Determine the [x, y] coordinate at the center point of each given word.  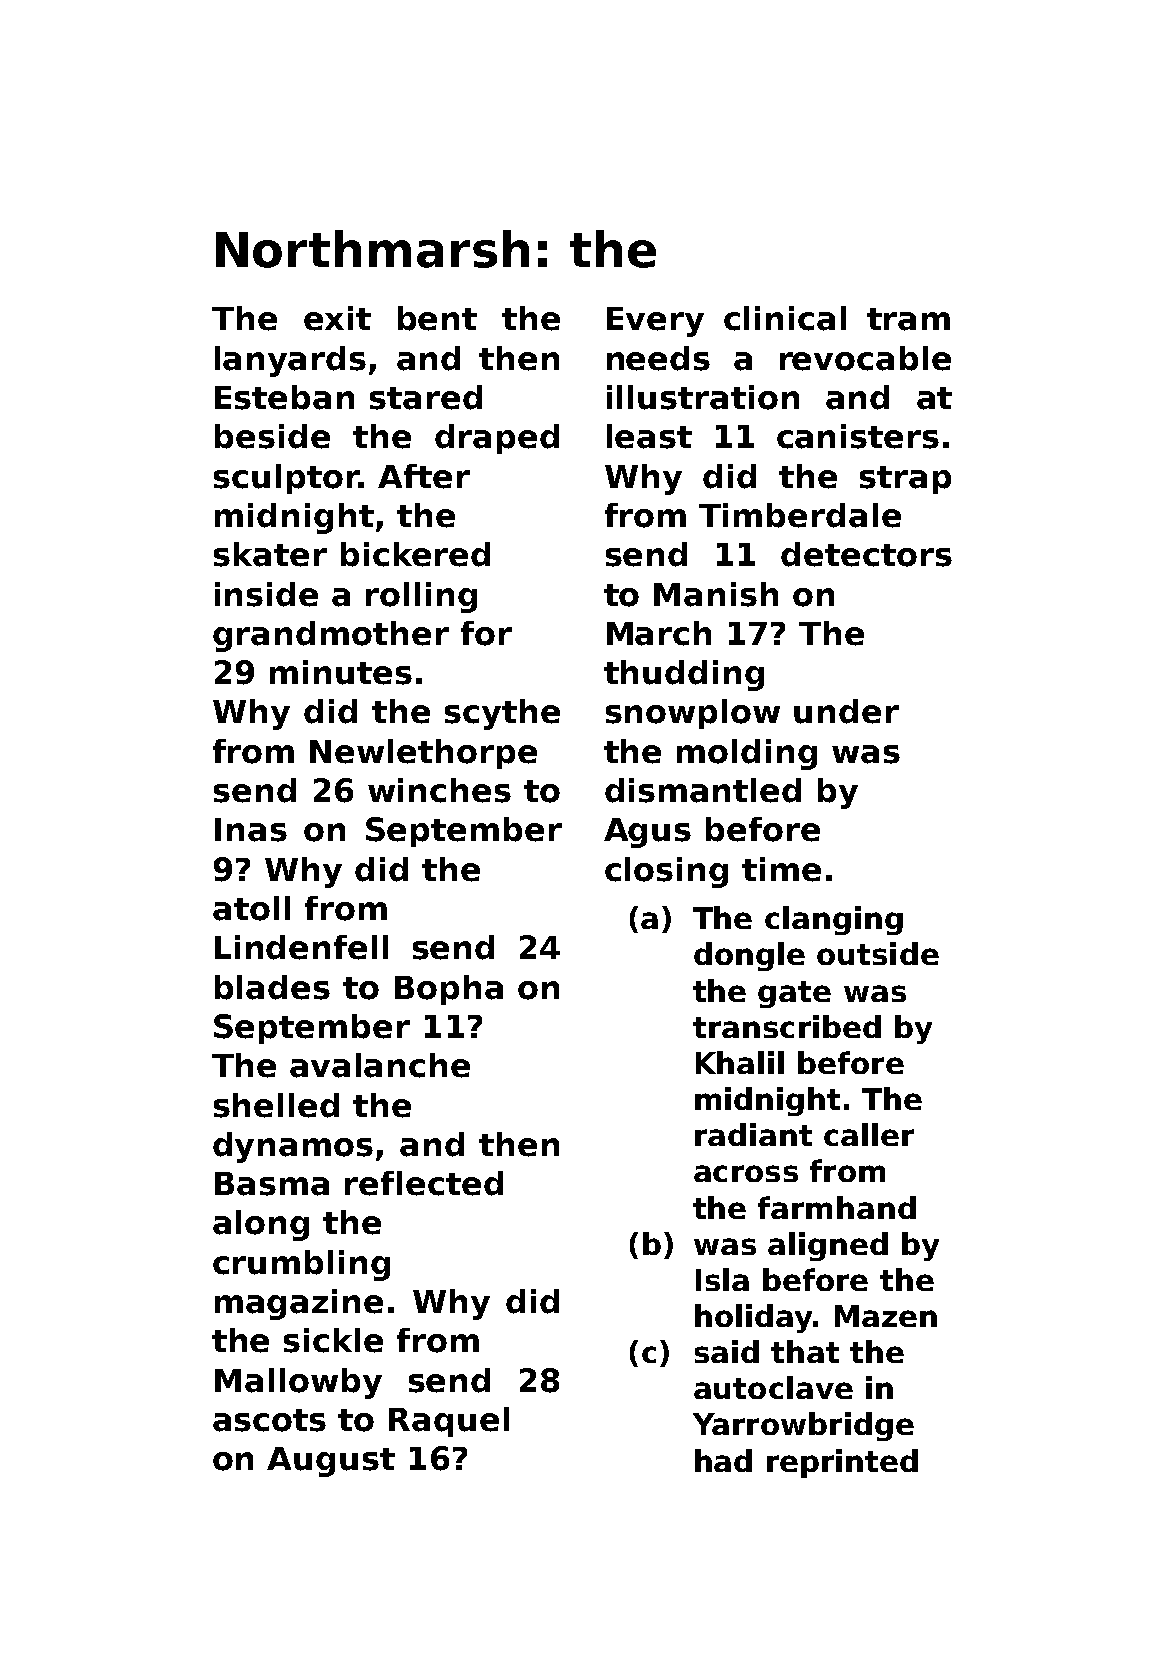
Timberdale [800, 515]
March [659, 633]
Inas [251, 830]
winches [439, 790]
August [331, 1462]
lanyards [290, 361]
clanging [834, 920]
